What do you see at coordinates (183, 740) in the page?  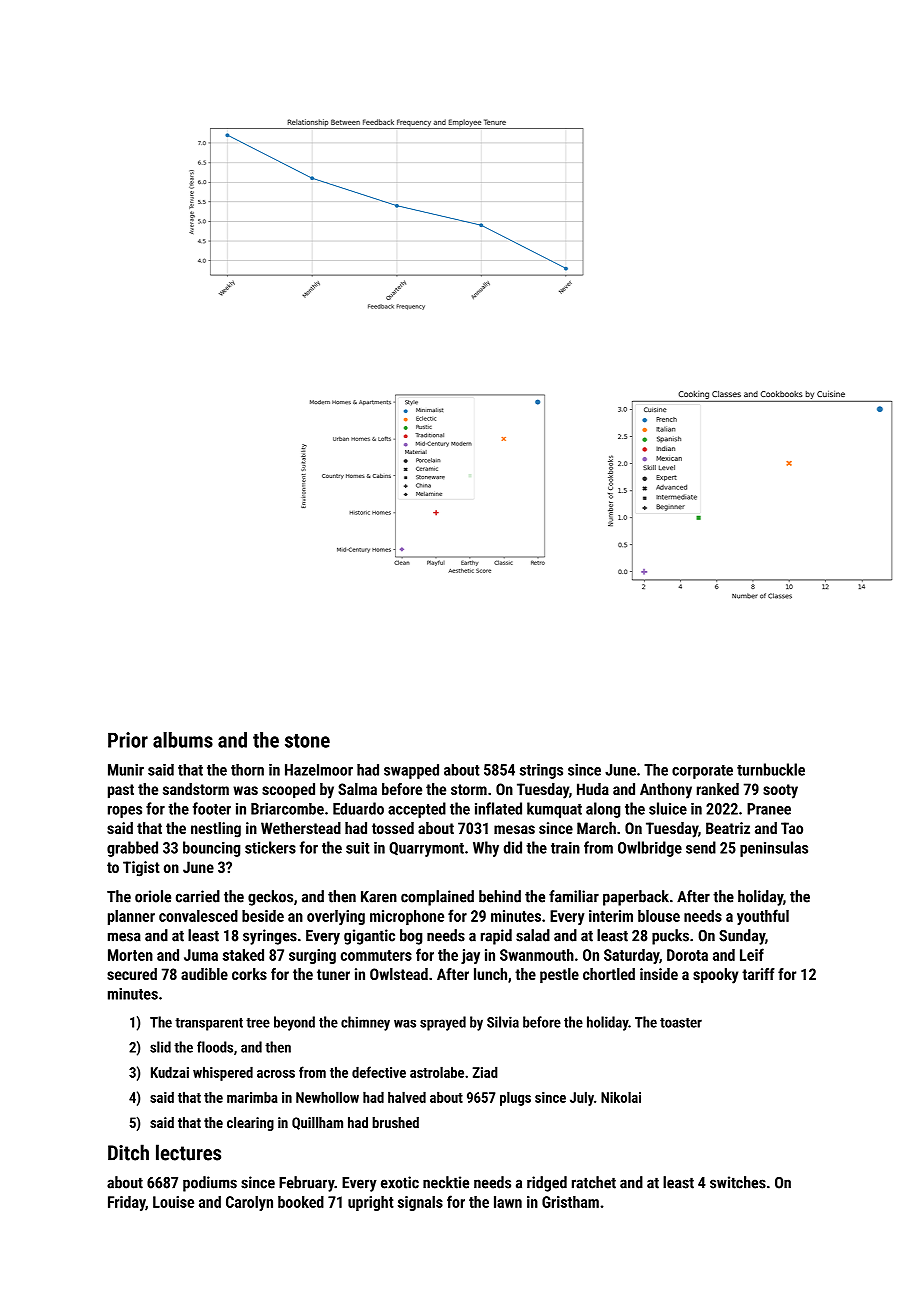 I see `albums` at bounding box center [183, 740].
